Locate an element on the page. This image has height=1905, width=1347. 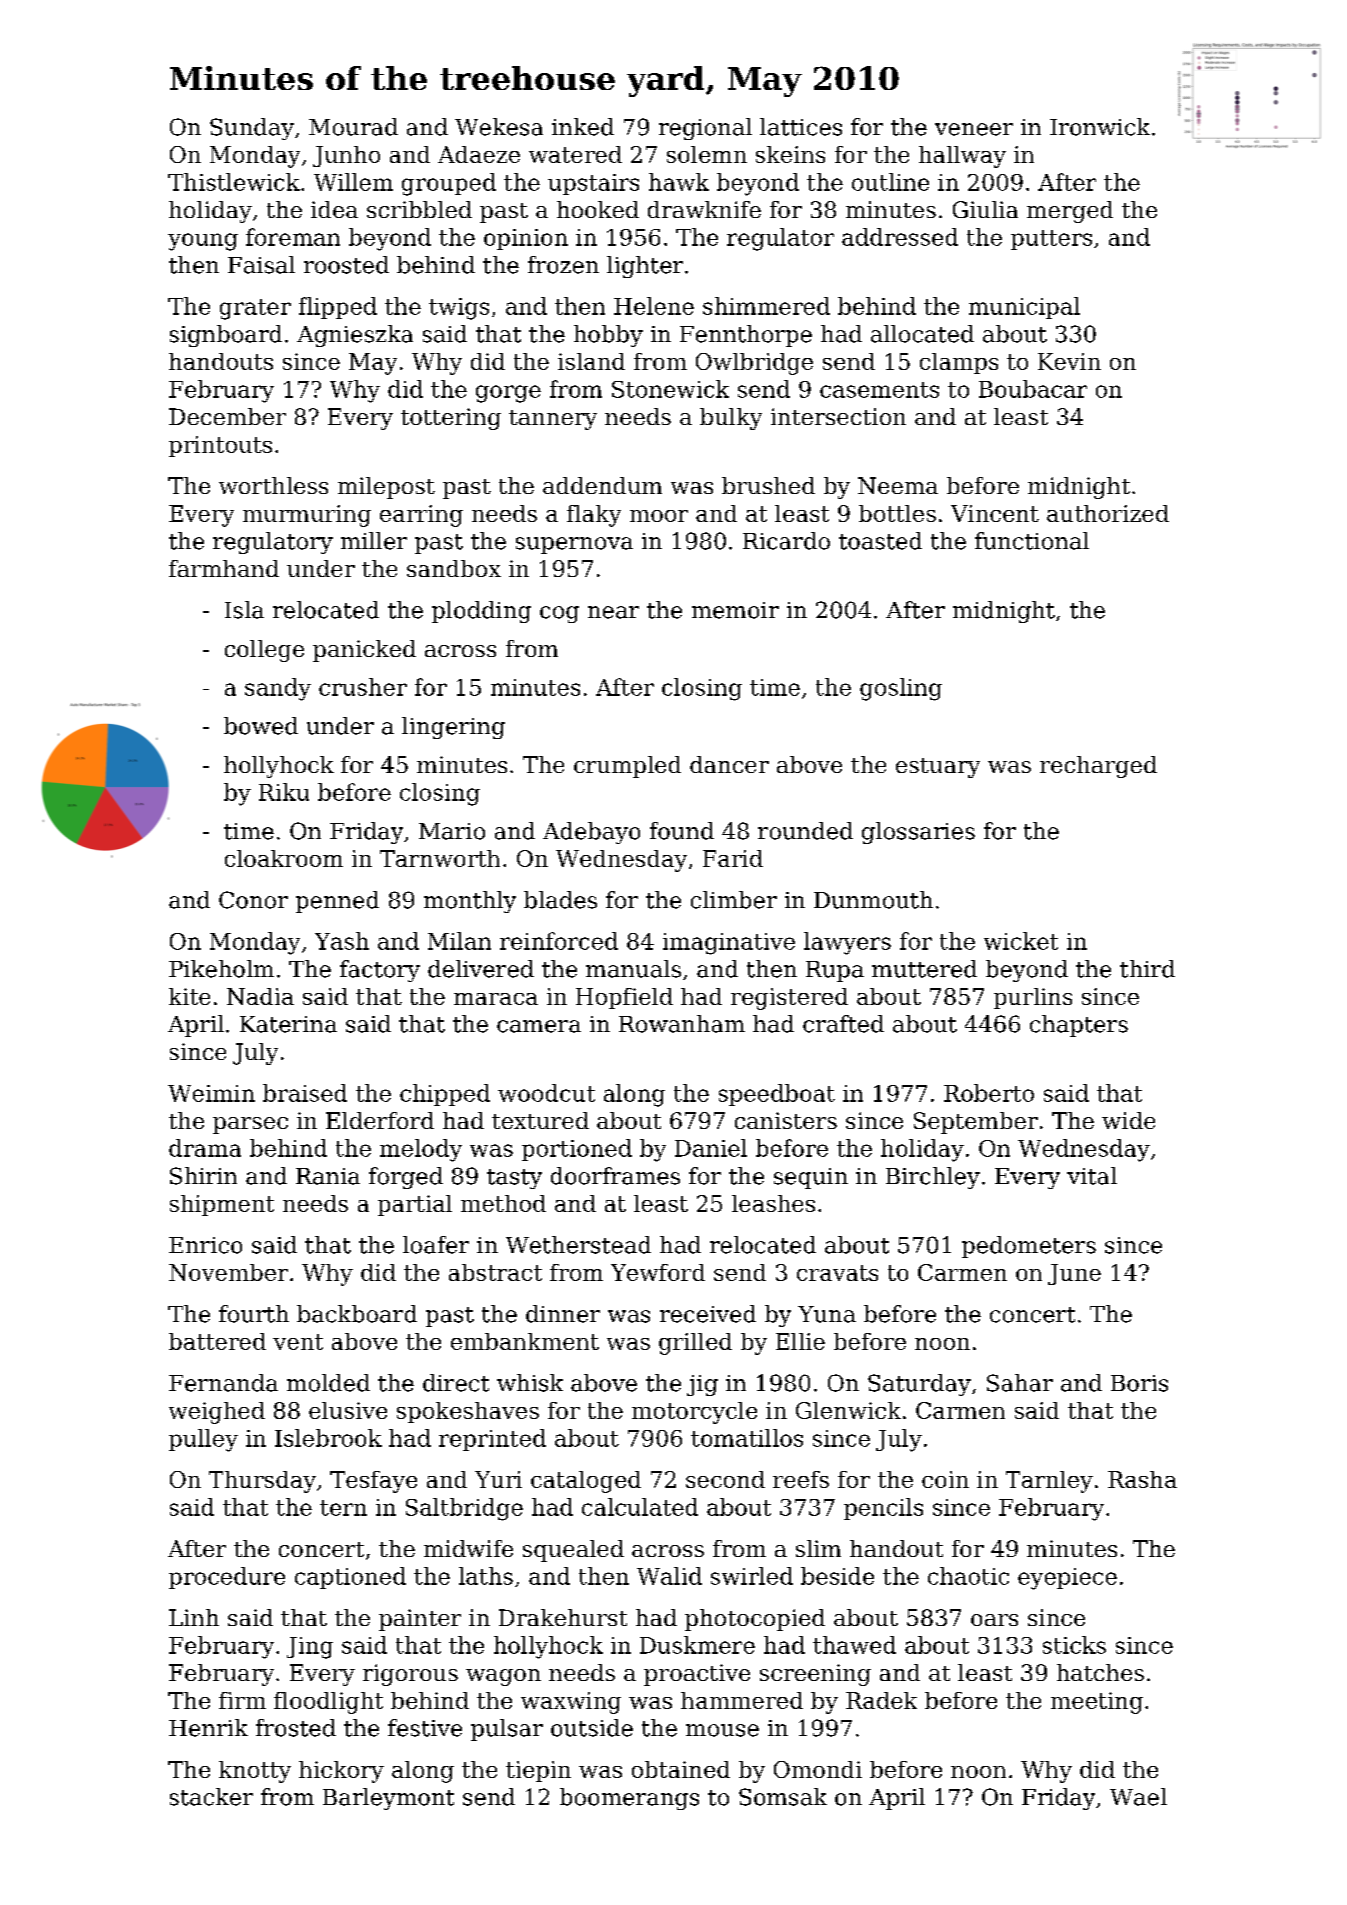
municipal is located at coordinates (1024, 308).
